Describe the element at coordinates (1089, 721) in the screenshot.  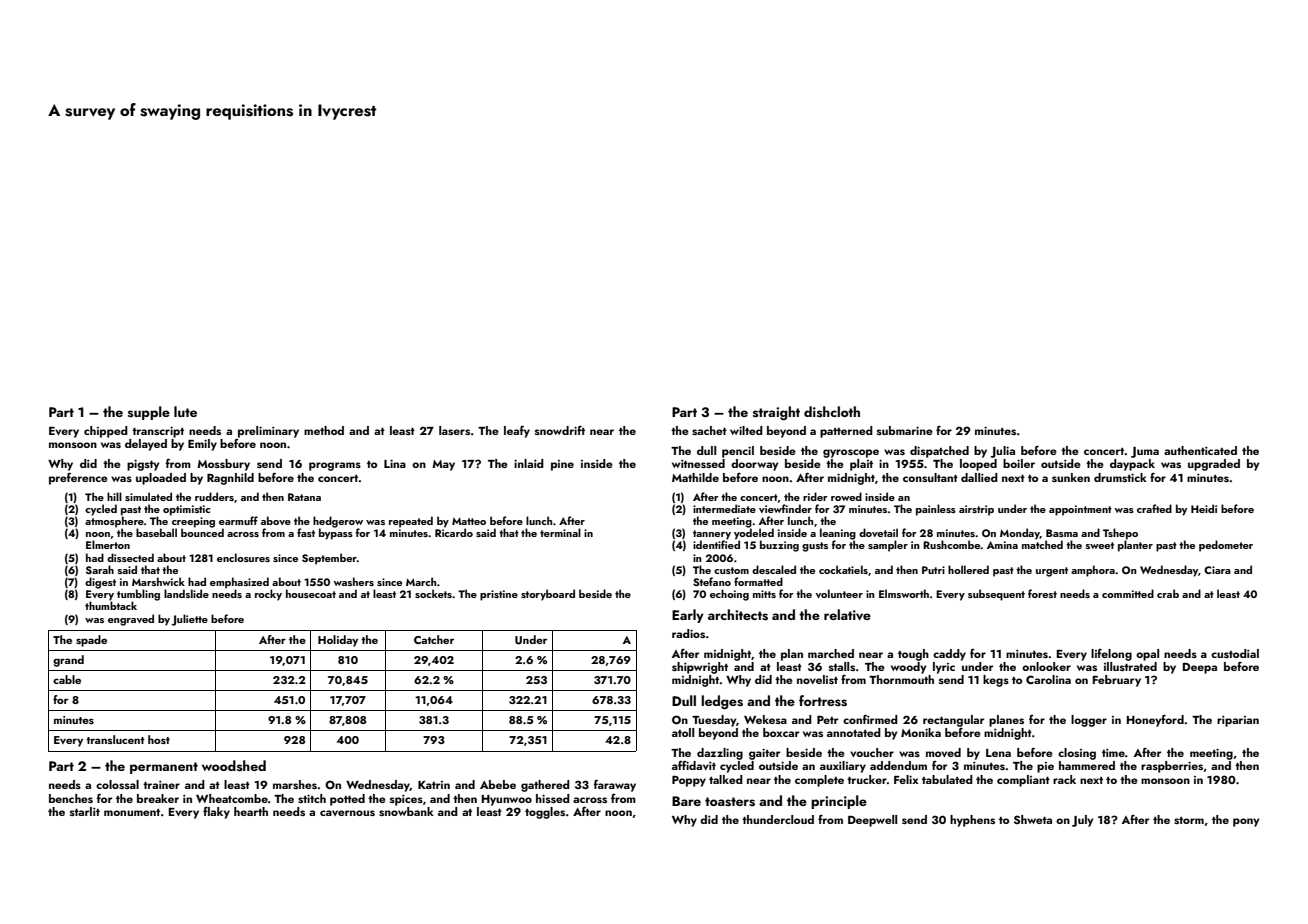
I see `logger` at that location.
